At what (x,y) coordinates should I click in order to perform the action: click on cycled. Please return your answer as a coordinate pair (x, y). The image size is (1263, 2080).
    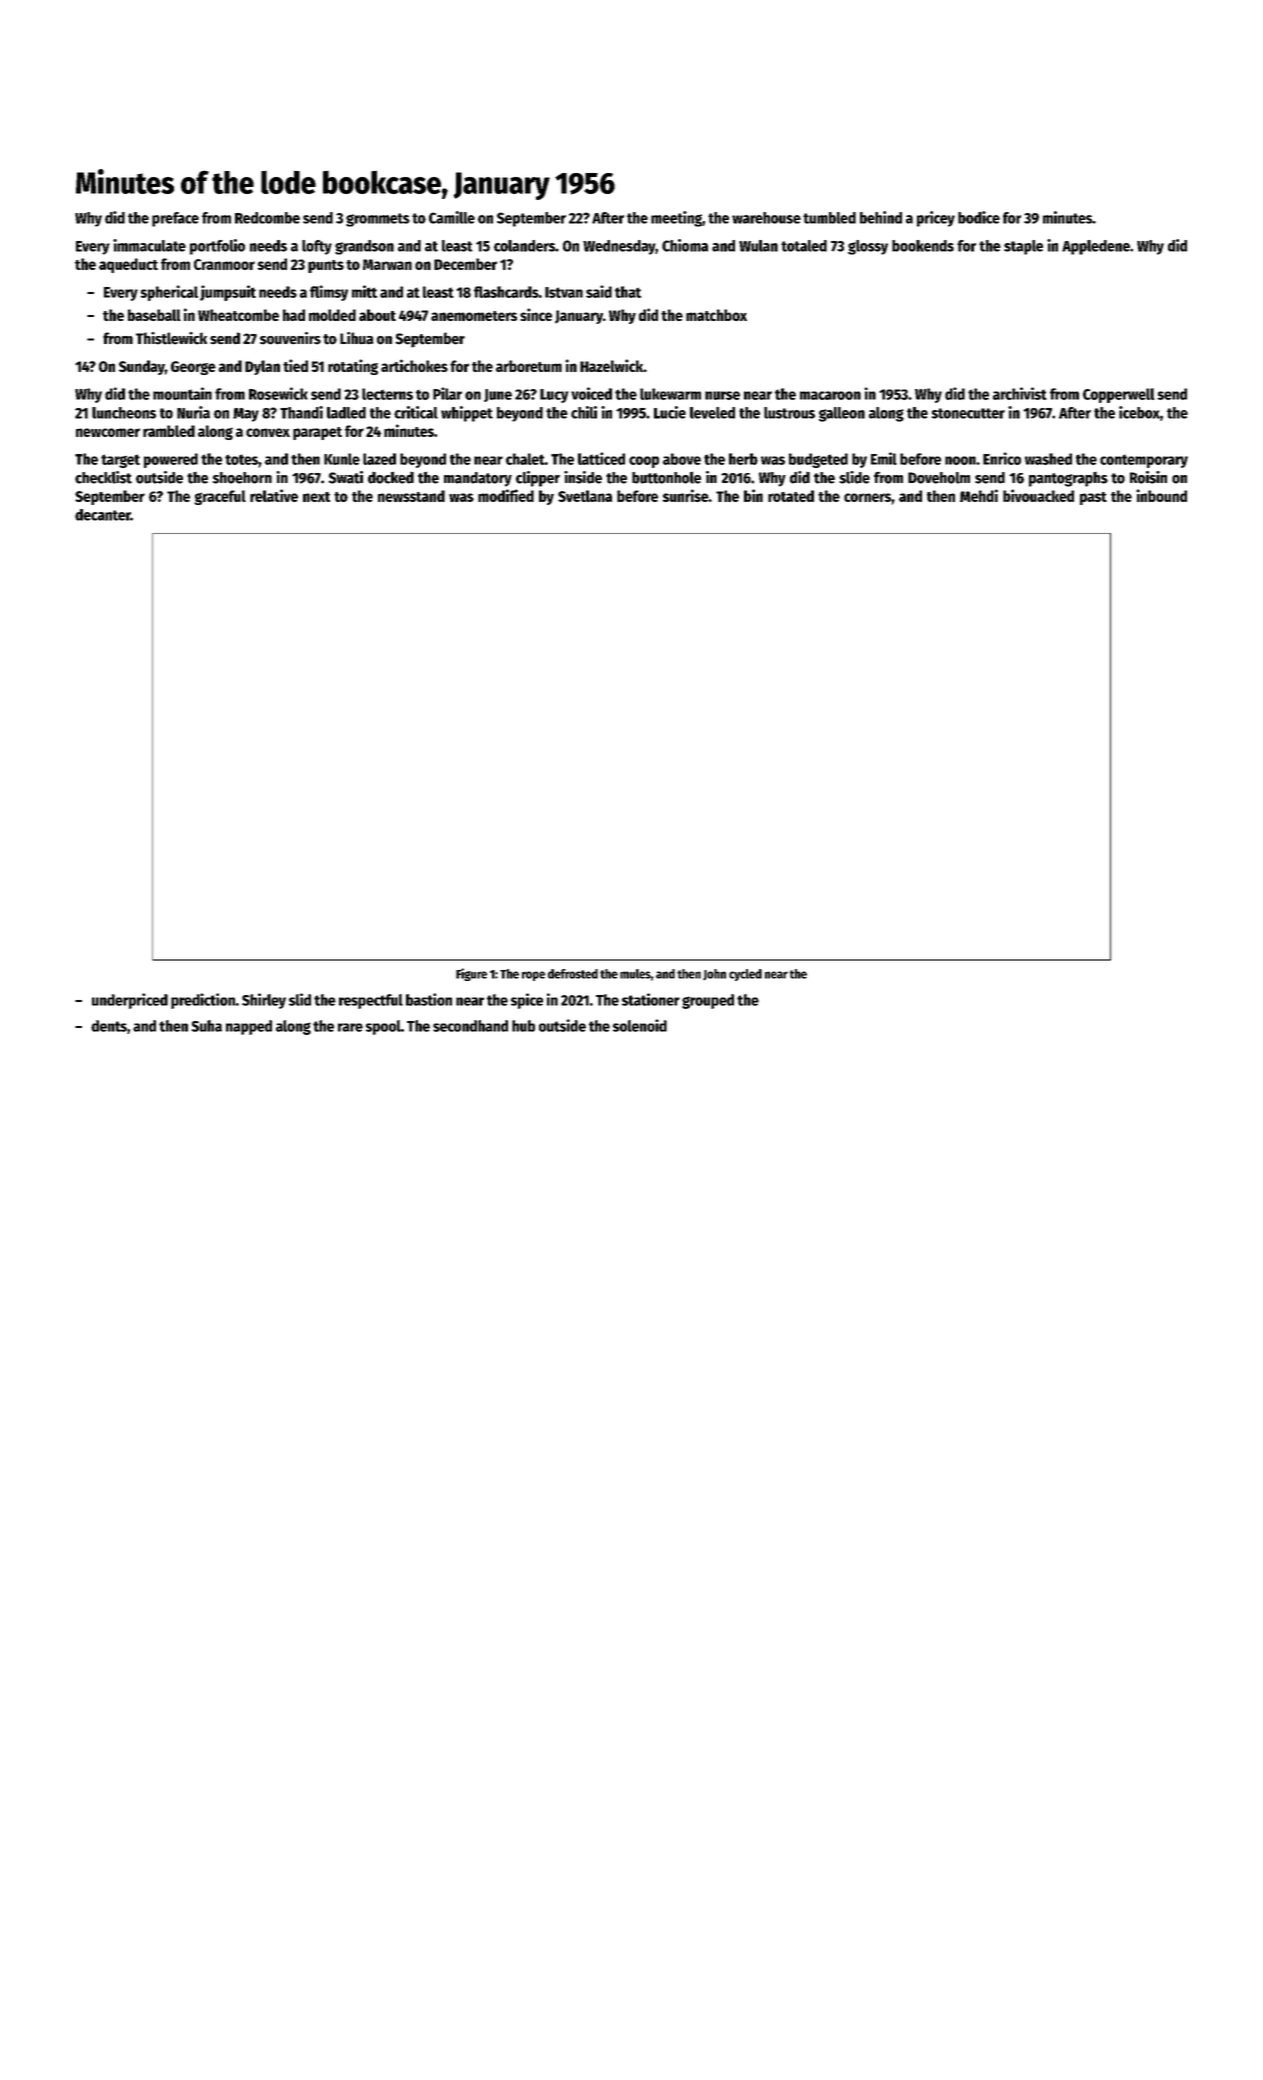
    Looking at the image, I should click on (745, 975).
